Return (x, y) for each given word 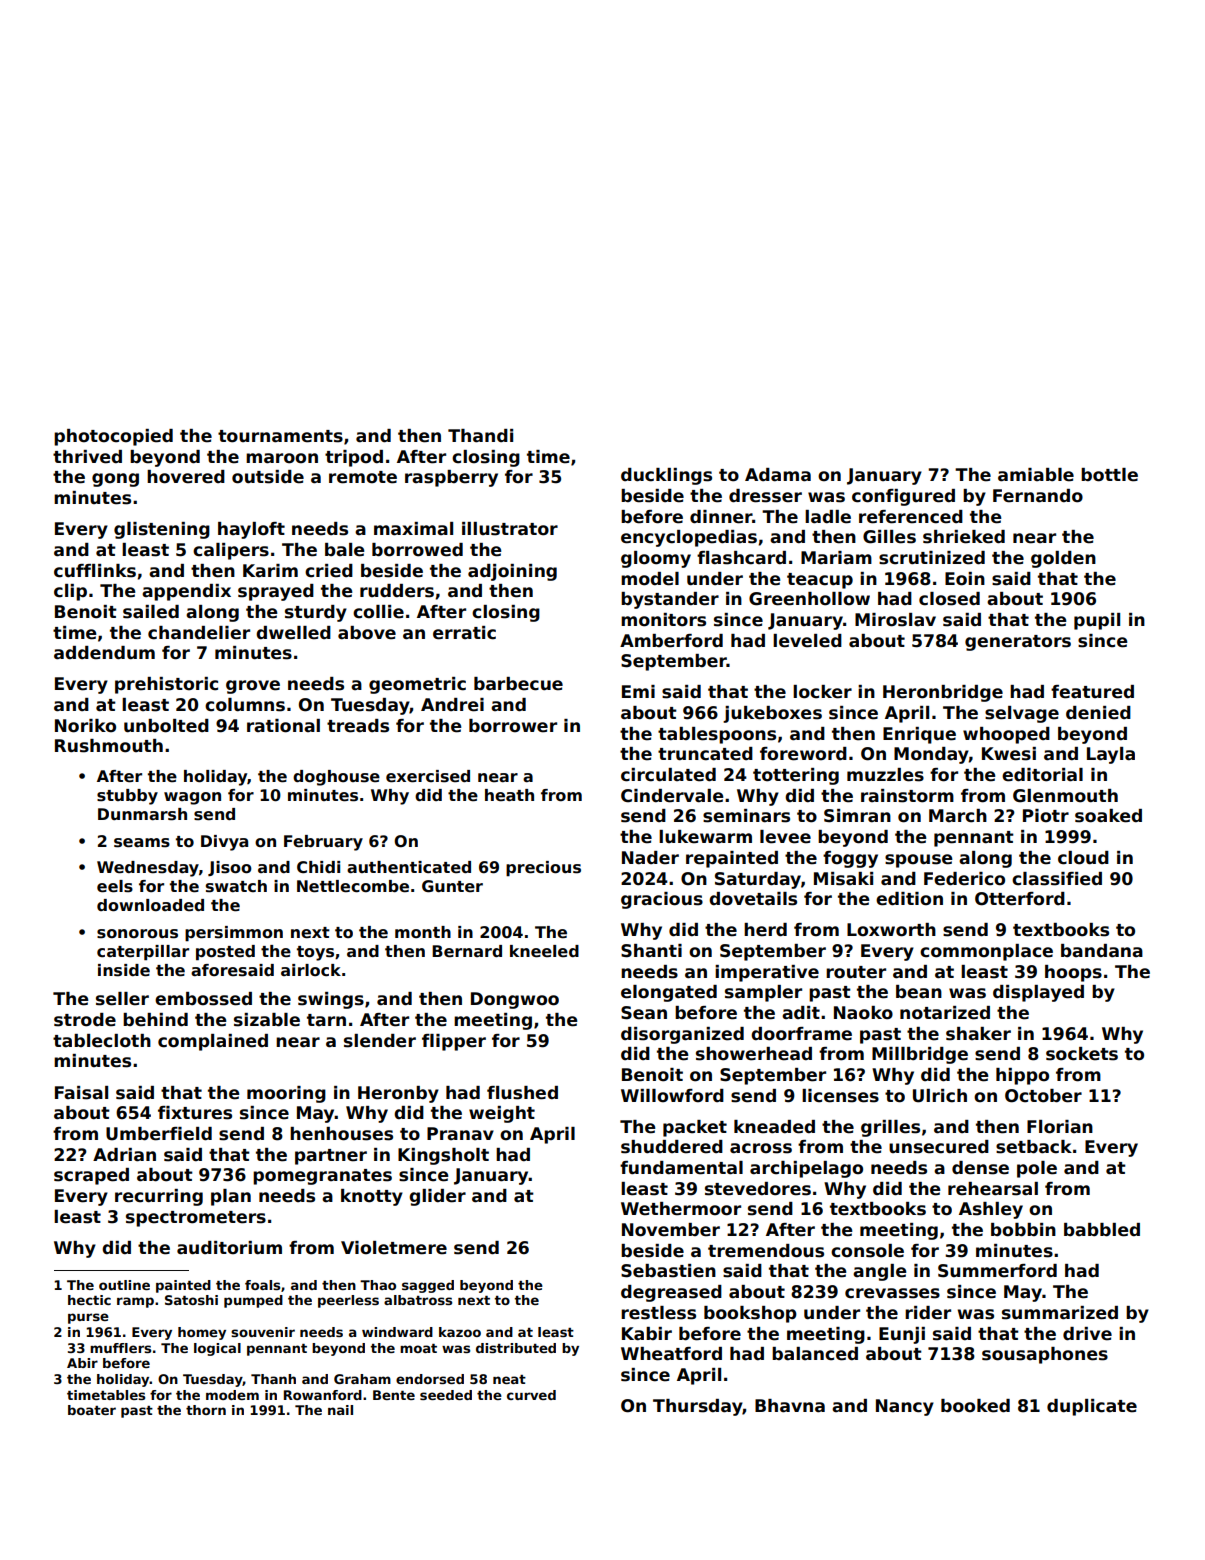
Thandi (480, 436)
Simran (857, 816)
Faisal (81, 1093)
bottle (1109, 475)
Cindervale (672, 796)
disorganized (682, 1035)
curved (531, 1395)
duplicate (1092, 1407)
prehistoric (166, 685)
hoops (1073, 973)
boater (92, 1410)
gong (115, 480)
